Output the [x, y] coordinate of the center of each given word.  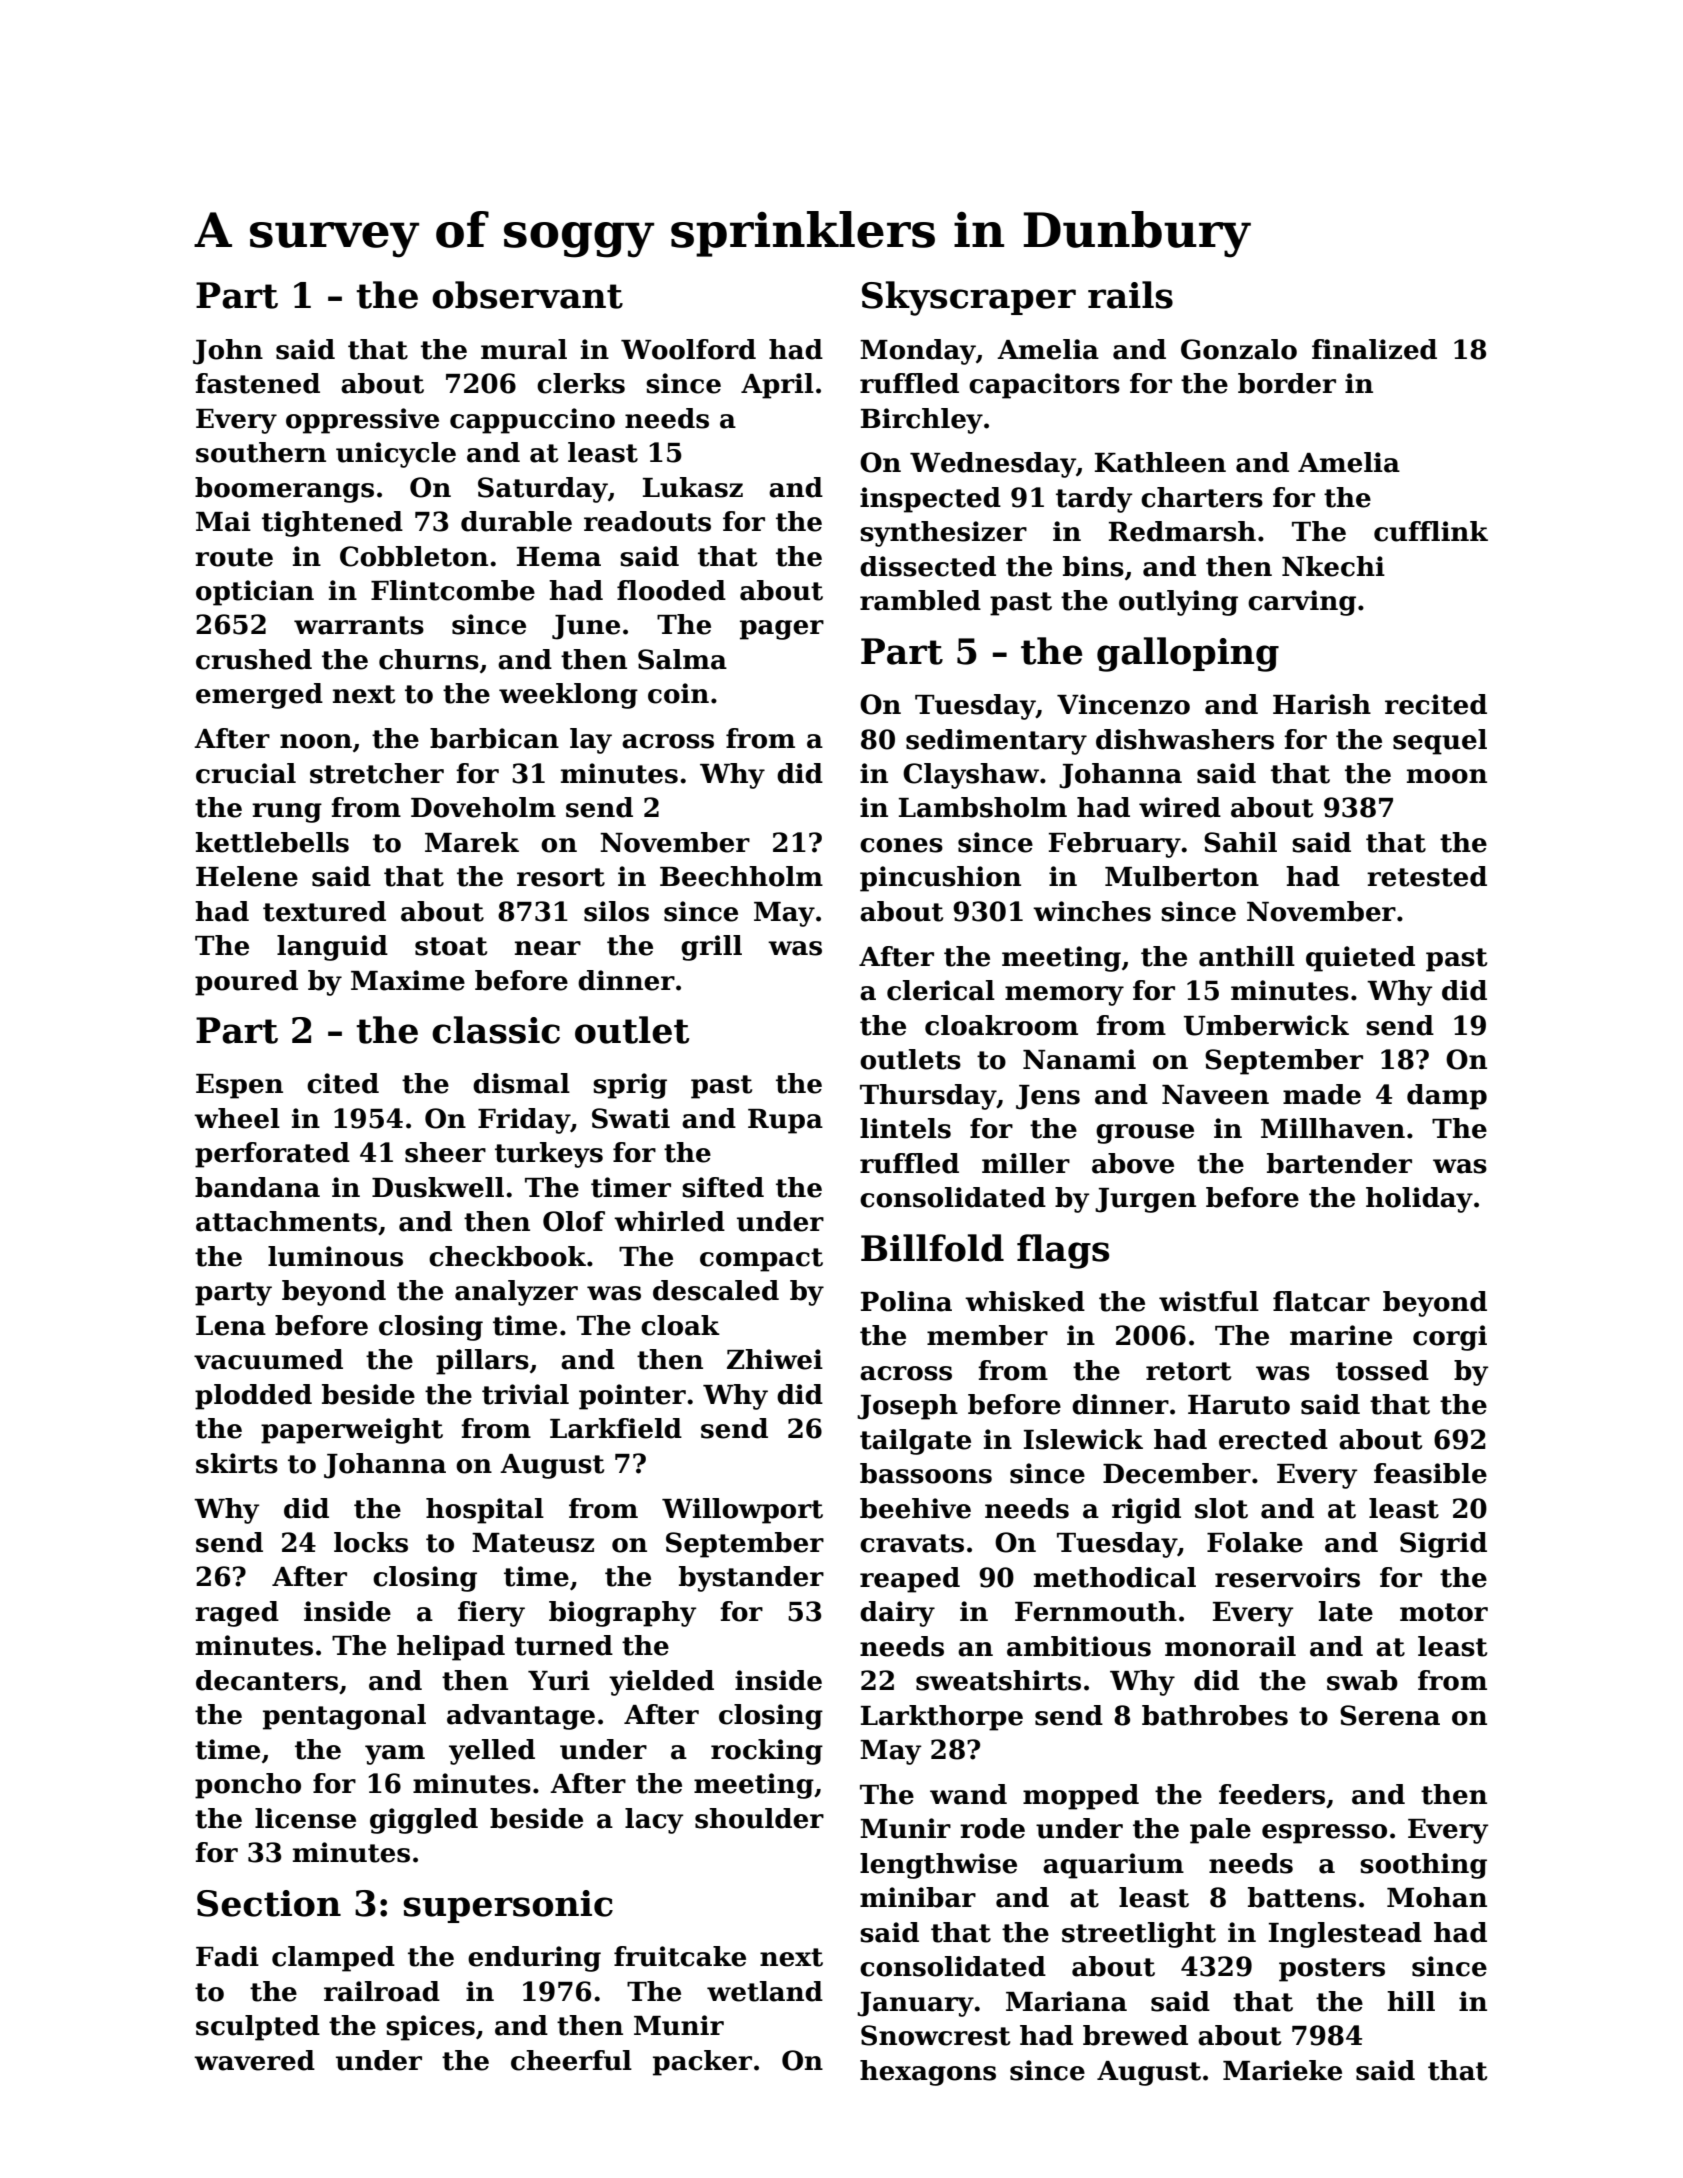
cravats [912, 1543]
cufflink [1431, 531]
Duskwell [438, 1187]
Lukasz [693, 487]
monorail [1230, 1646]
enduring [534, 1959]
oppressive [362, 421]
